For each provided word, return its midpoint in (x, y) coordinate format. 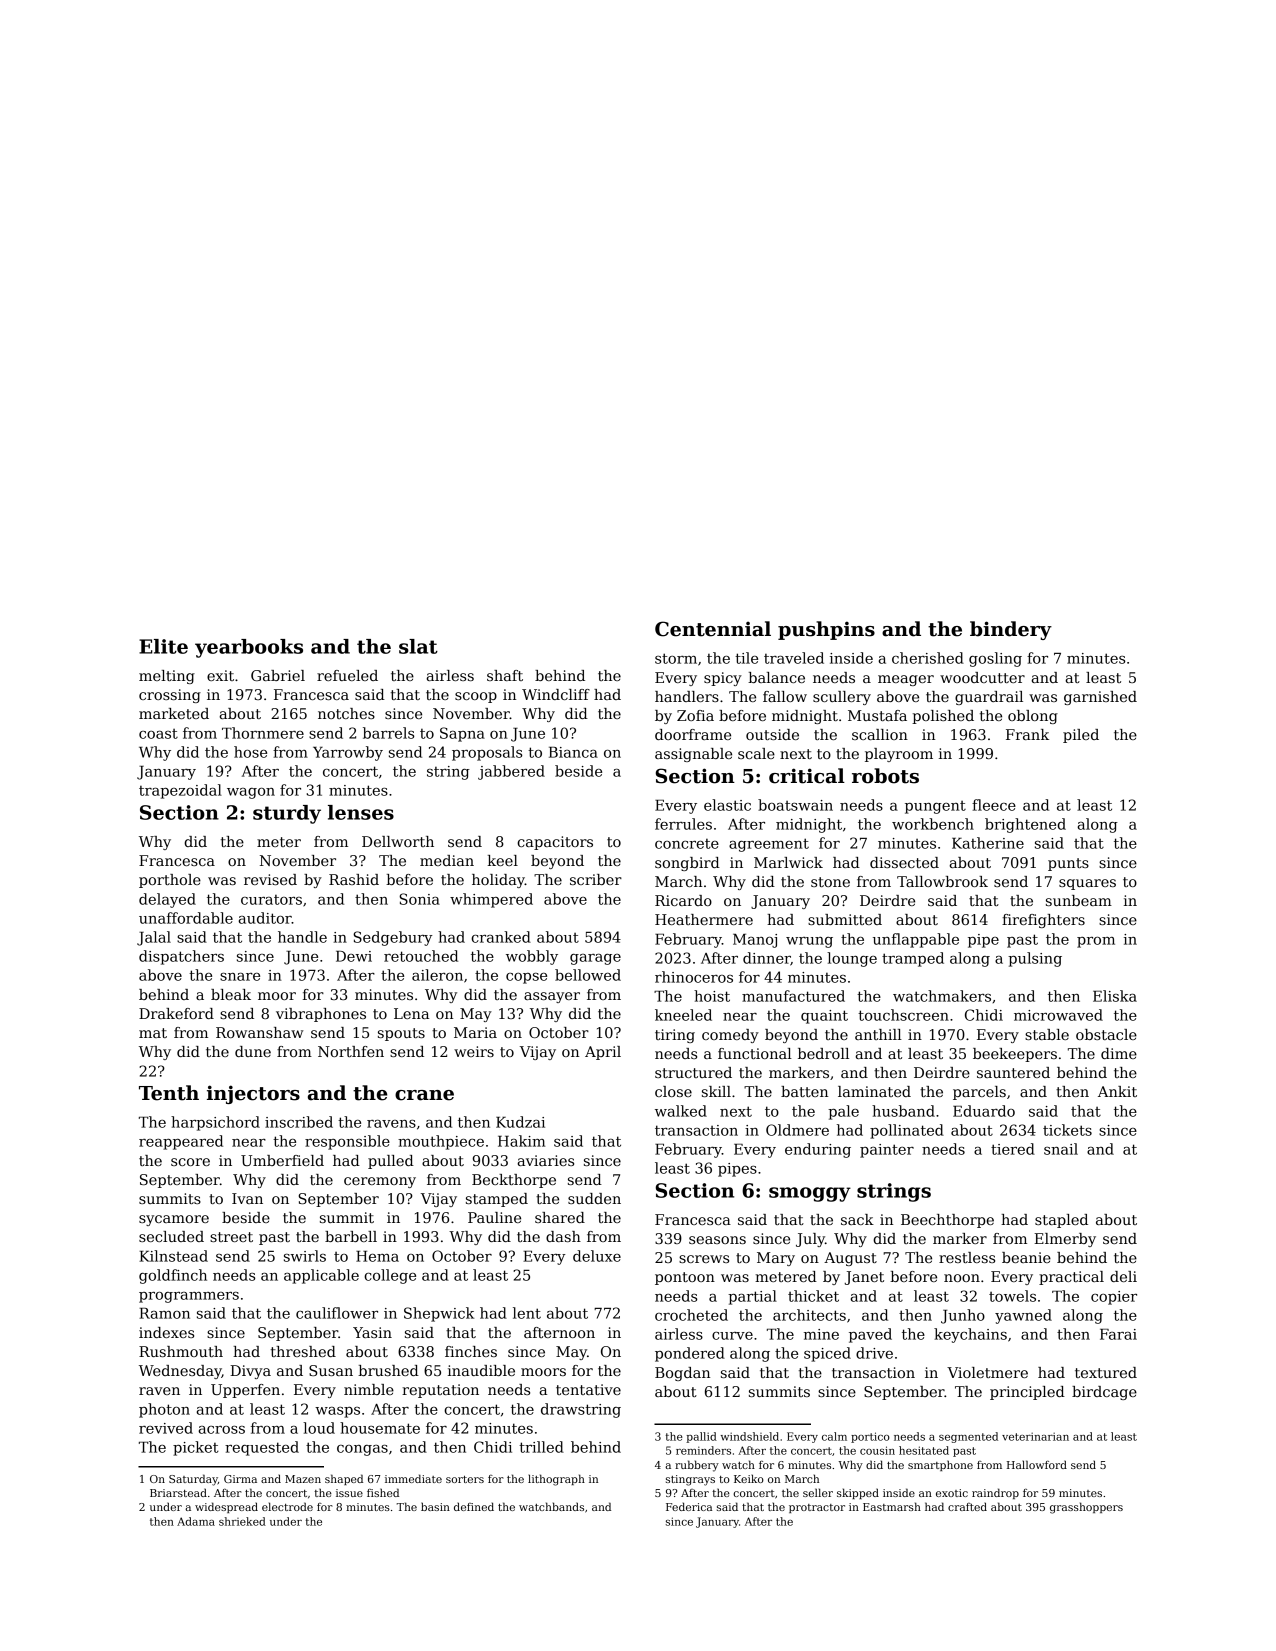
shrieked (242, 1521)
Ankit (1117, 1091)
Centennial (713, 629)
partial (752, 1297)
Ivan (247, 1198)
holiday (498, 881)
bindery (1011, 630)
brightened (1025, 825)
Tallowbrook (942, 881)
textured (1106, 1372)
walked (681, 1111)
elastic (727, 805)
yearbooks (249, 648)
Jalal (154, 938)
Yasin (372, 1332)
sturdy (287, 814)
